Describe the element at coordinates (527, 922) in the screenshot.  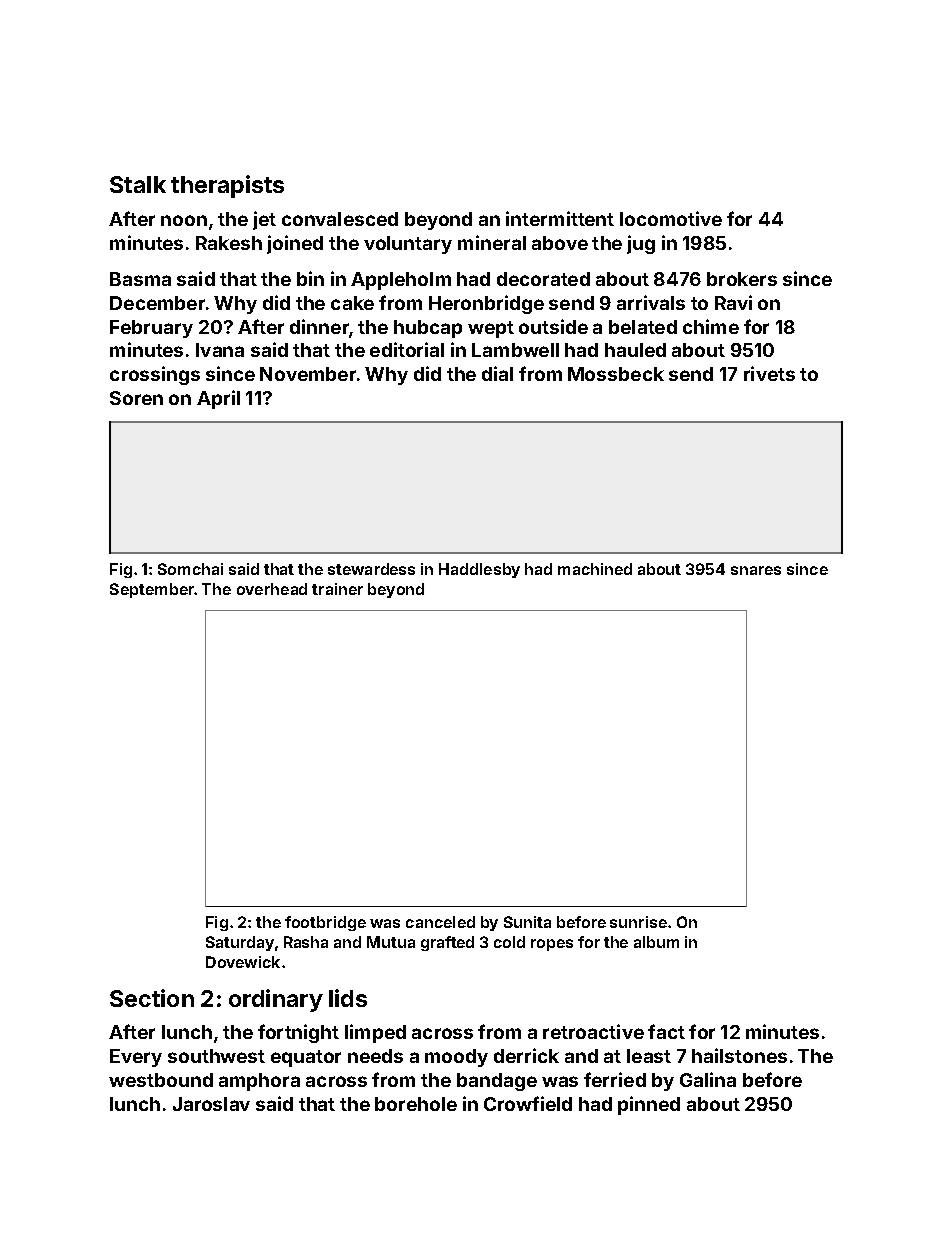
I see `Sunita` at that location.
